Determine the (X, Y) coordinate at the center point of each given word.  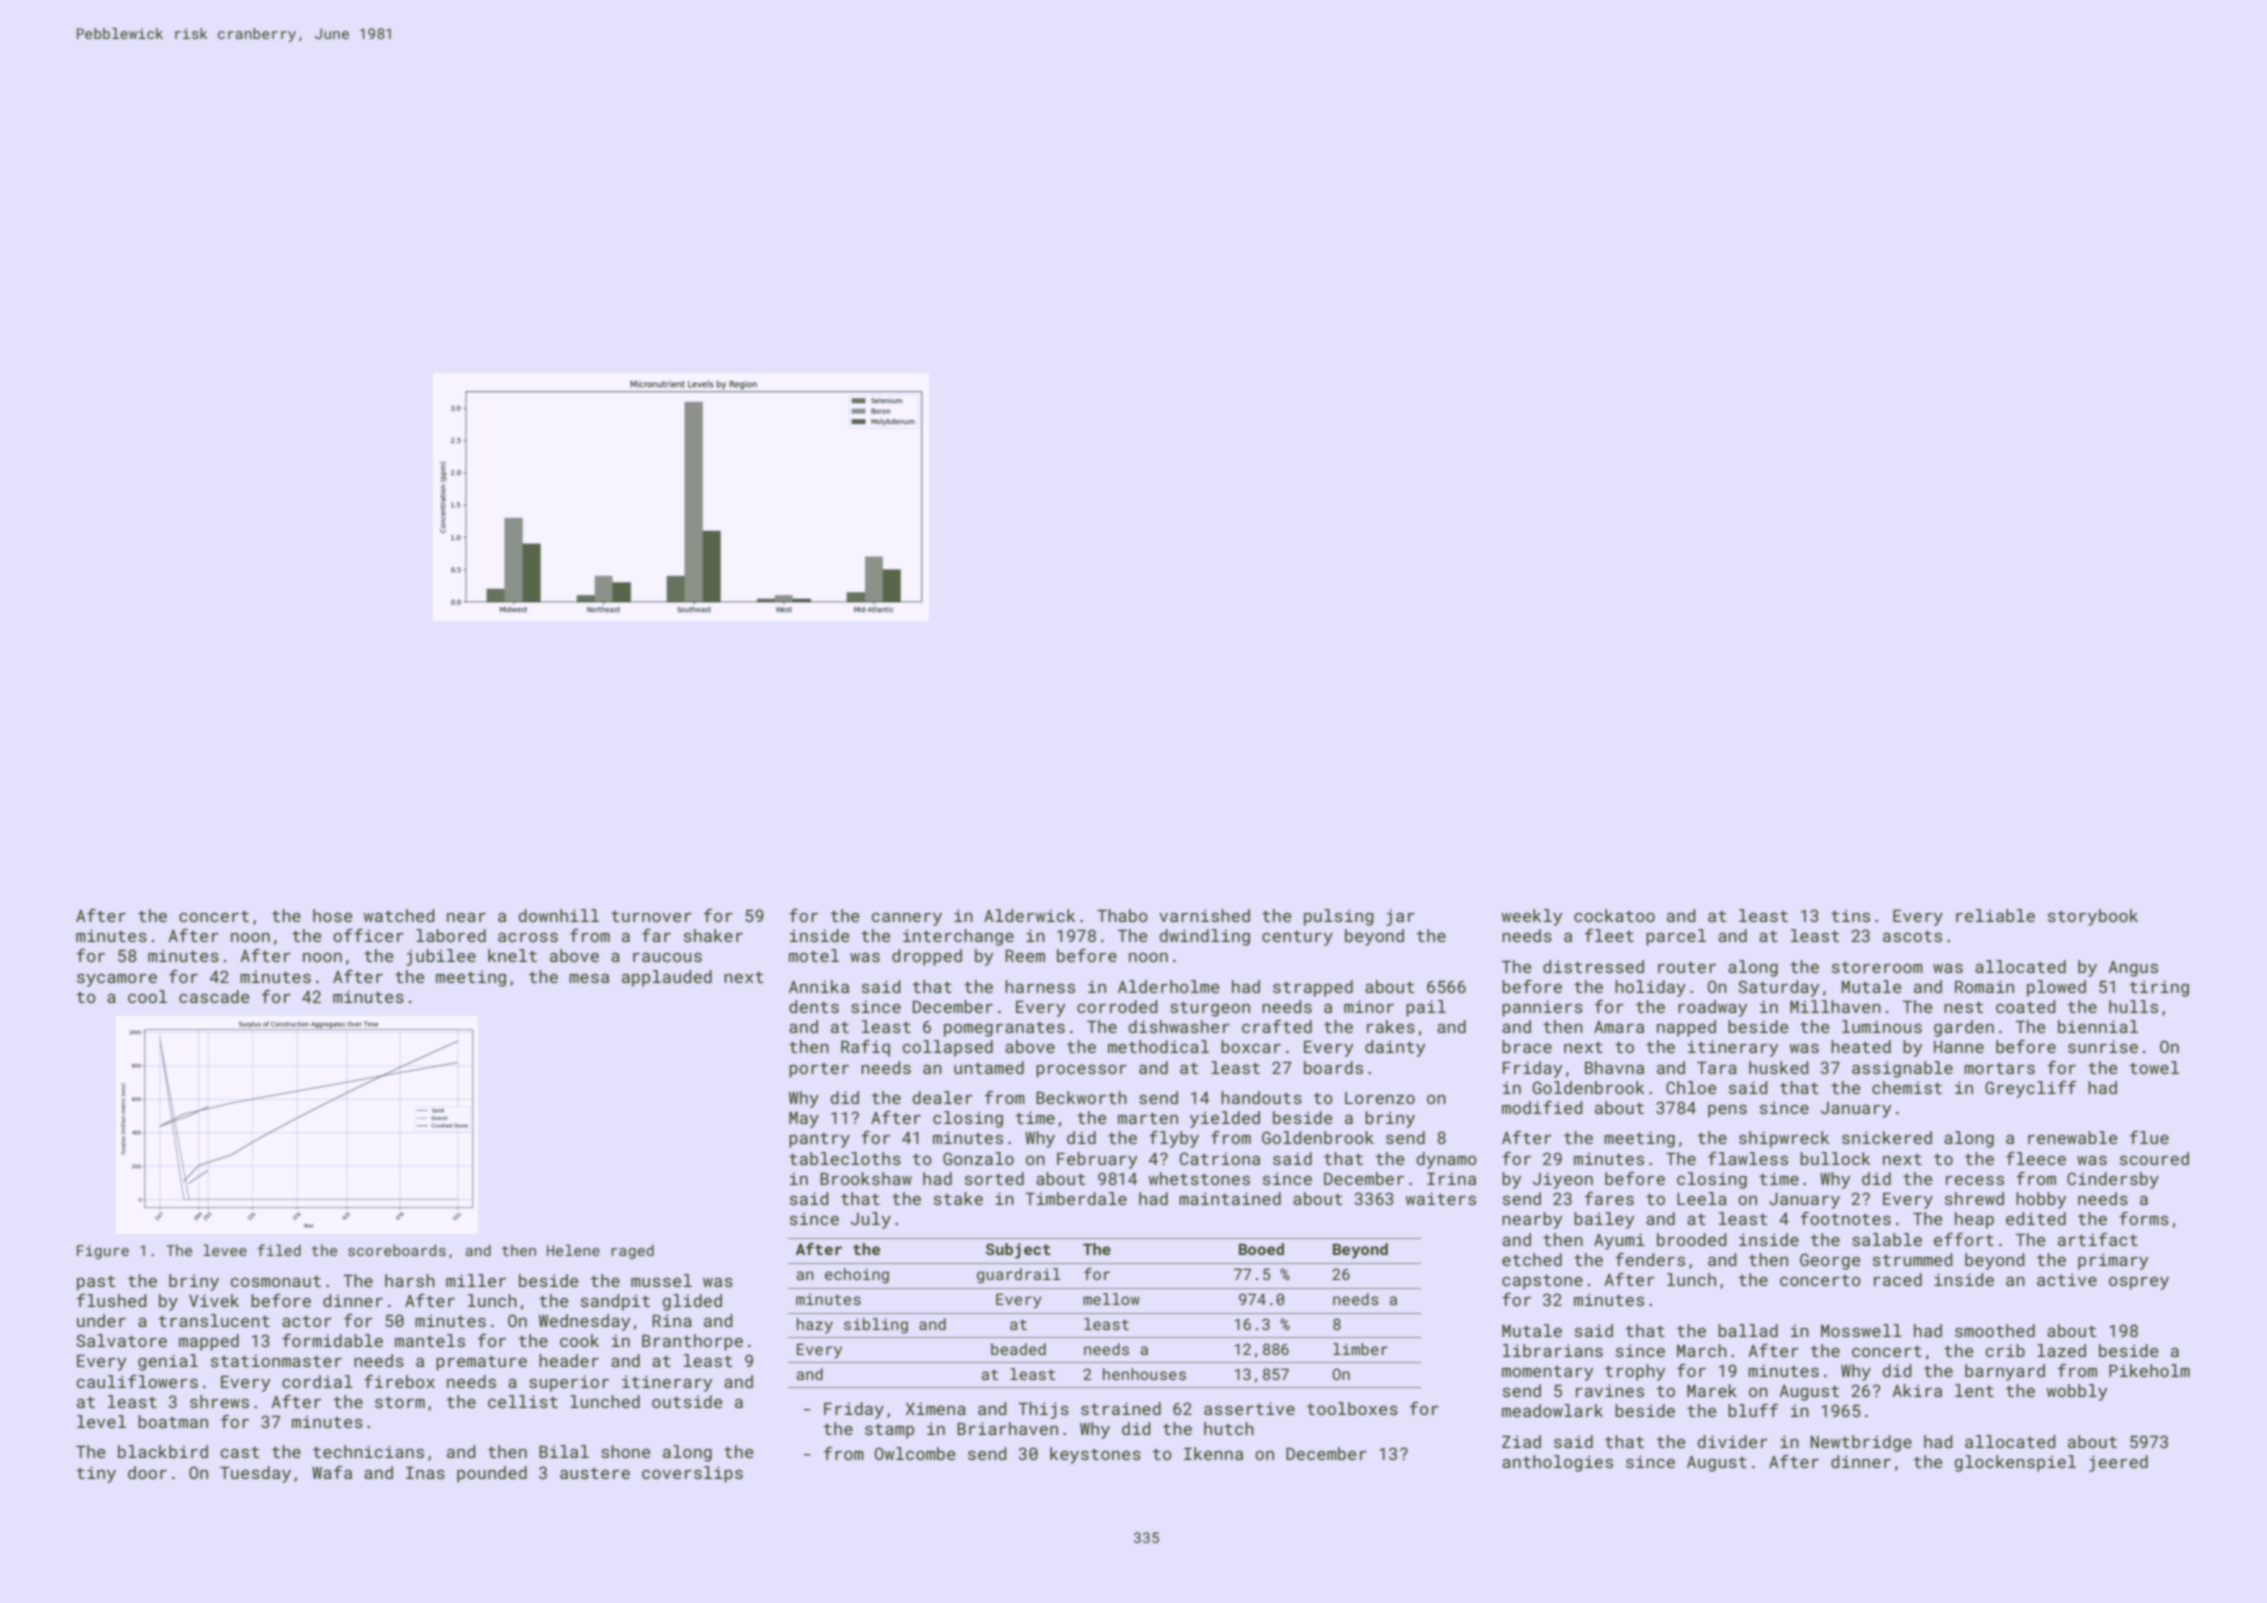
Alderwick (1029, 915)
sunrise (2103, 1046)
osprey (2139, 1283)
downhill (558, 915)
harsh (410, 1280)
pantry (819, 1140)
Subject (1018, 1251)
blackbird (163, 1451)
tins (1850, 916)
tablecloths (845, 1158)
